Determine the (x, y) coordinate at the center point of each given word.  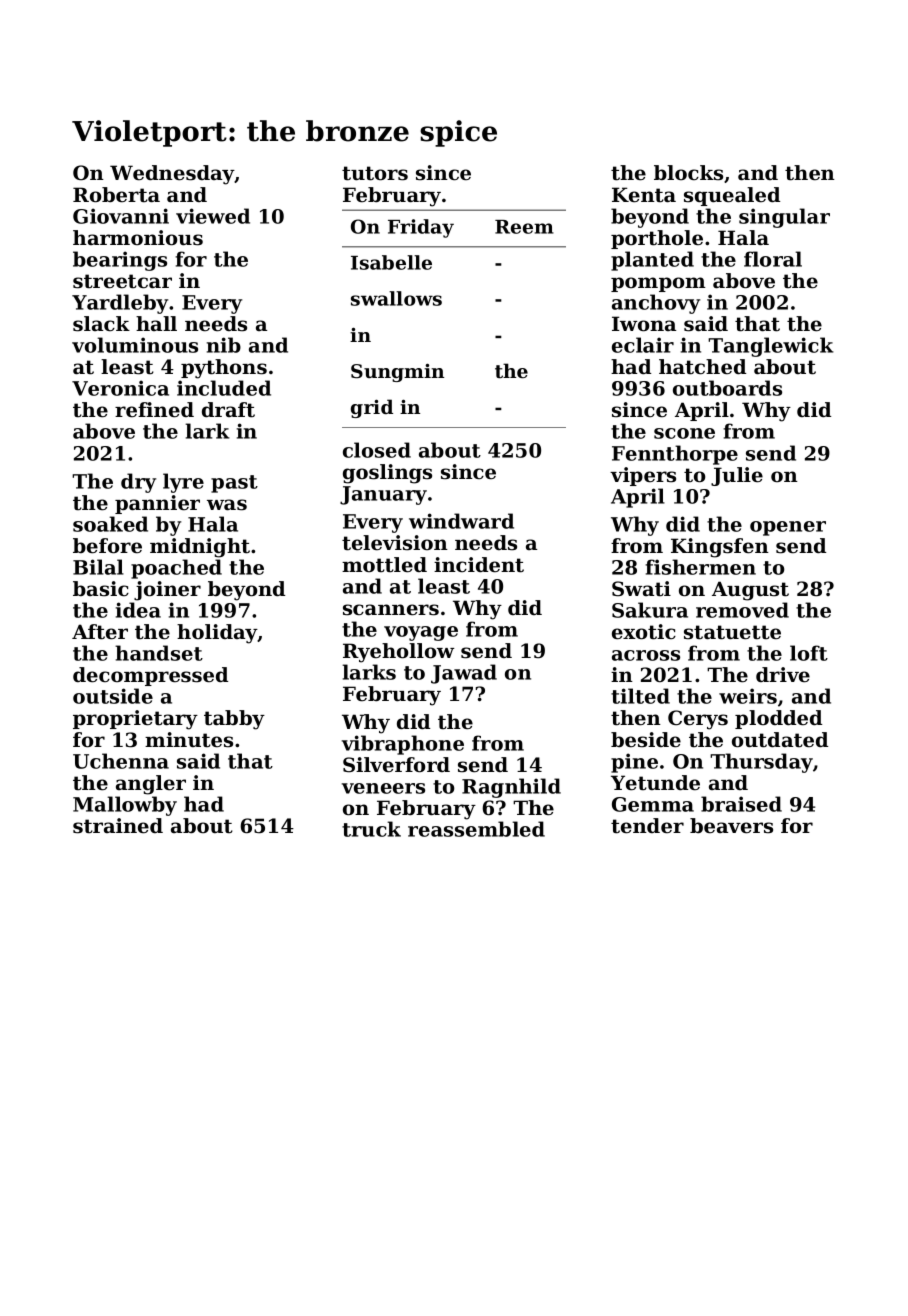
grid (372, 408)
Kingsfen (720, 548)
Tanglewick (771, 347)
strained (118, 826)
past (234, 484)
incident (479, 565)
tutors (375, 173)
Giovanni (121, 216)
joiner (167, 591)
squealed (732, 196)
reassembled (476, 829)
